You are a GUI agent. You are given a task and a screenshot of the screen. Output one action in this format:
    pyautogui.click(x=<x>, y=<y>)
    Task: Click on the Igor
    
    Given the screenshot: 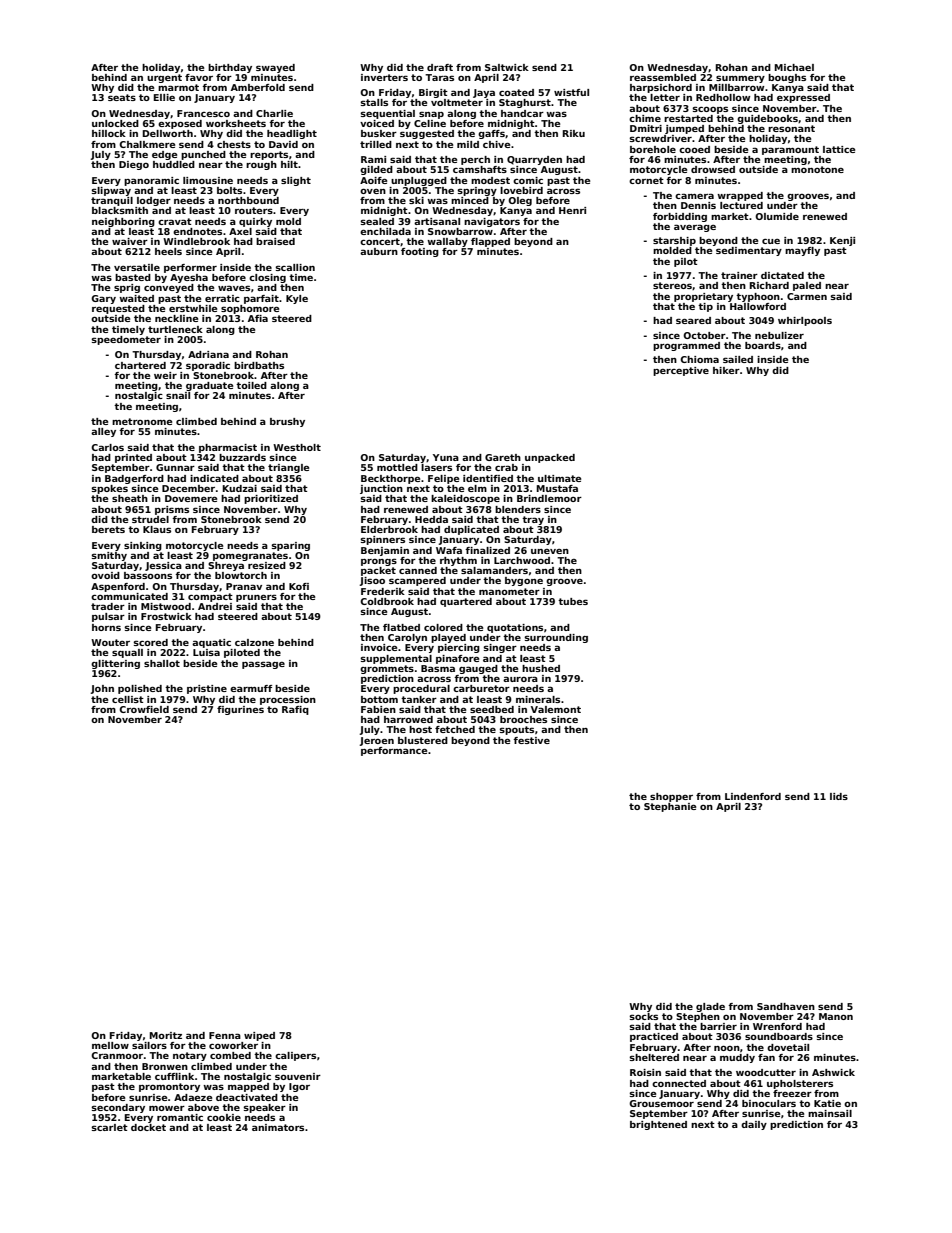 What is the action you would take?
    pyautogui.click(x=299, y=1087)
